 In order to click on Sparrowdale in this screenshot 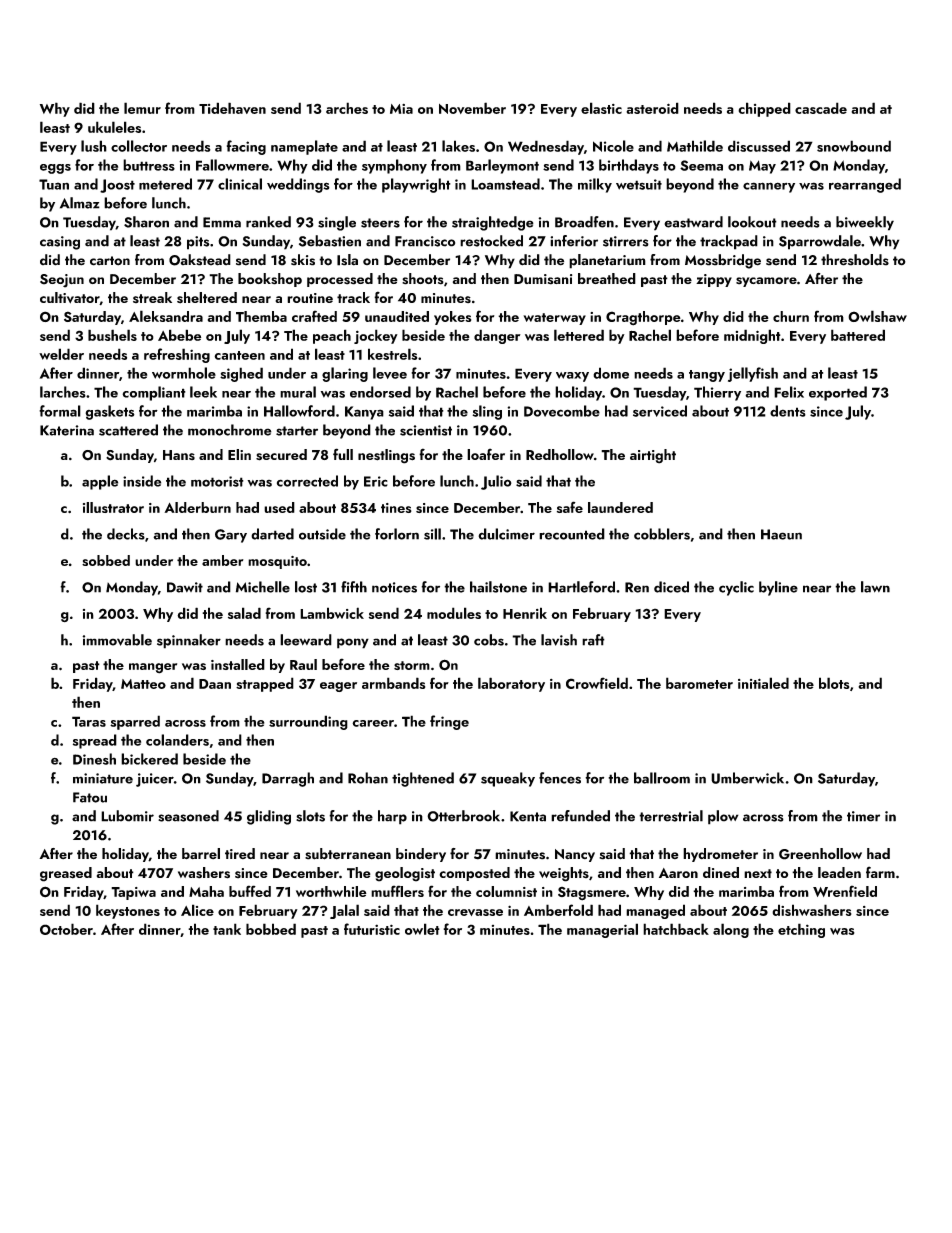, I will do `click(820, 242)`.
